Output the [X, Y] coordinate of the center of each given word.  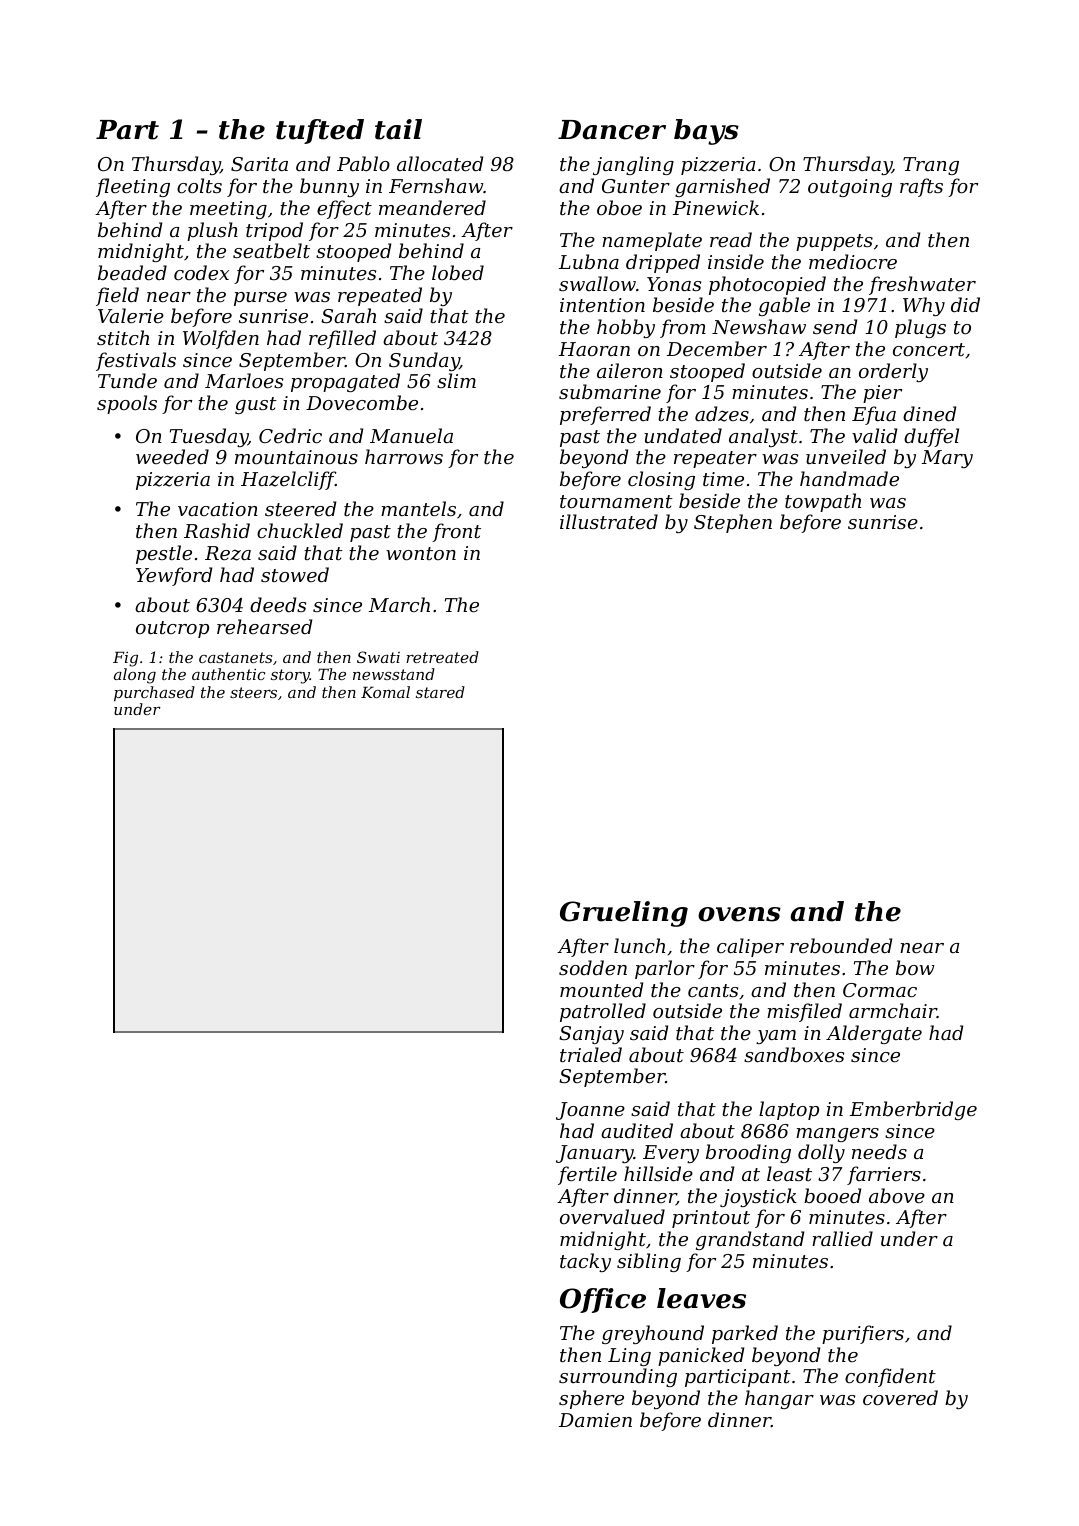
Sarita [259, 164]
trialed [591, 1054]
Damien [595, 1420]
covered [900, 1397]
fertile [587, 1175]
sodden [593, 967]
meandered [432, 207]
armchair [893, 1010]
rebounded [841, 945]
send [835, 326]
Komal [385, 692]
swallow [597, 283]
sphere [591, 1399]
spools [127, 404]
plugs [920, 328]
